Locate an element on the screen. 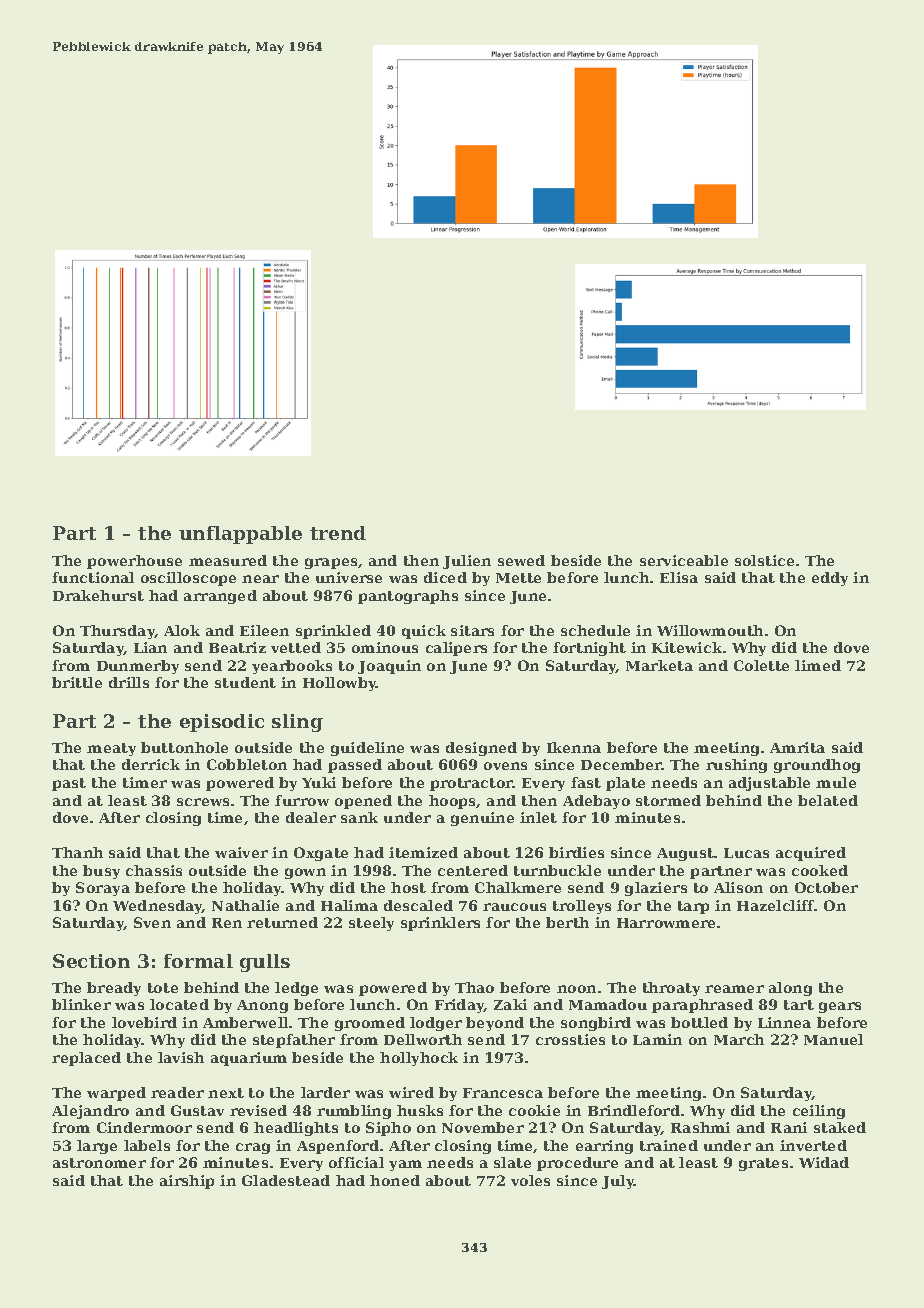 This screenshot has width=924, height=1308. Thanh is located at coordinates (77, 852).
